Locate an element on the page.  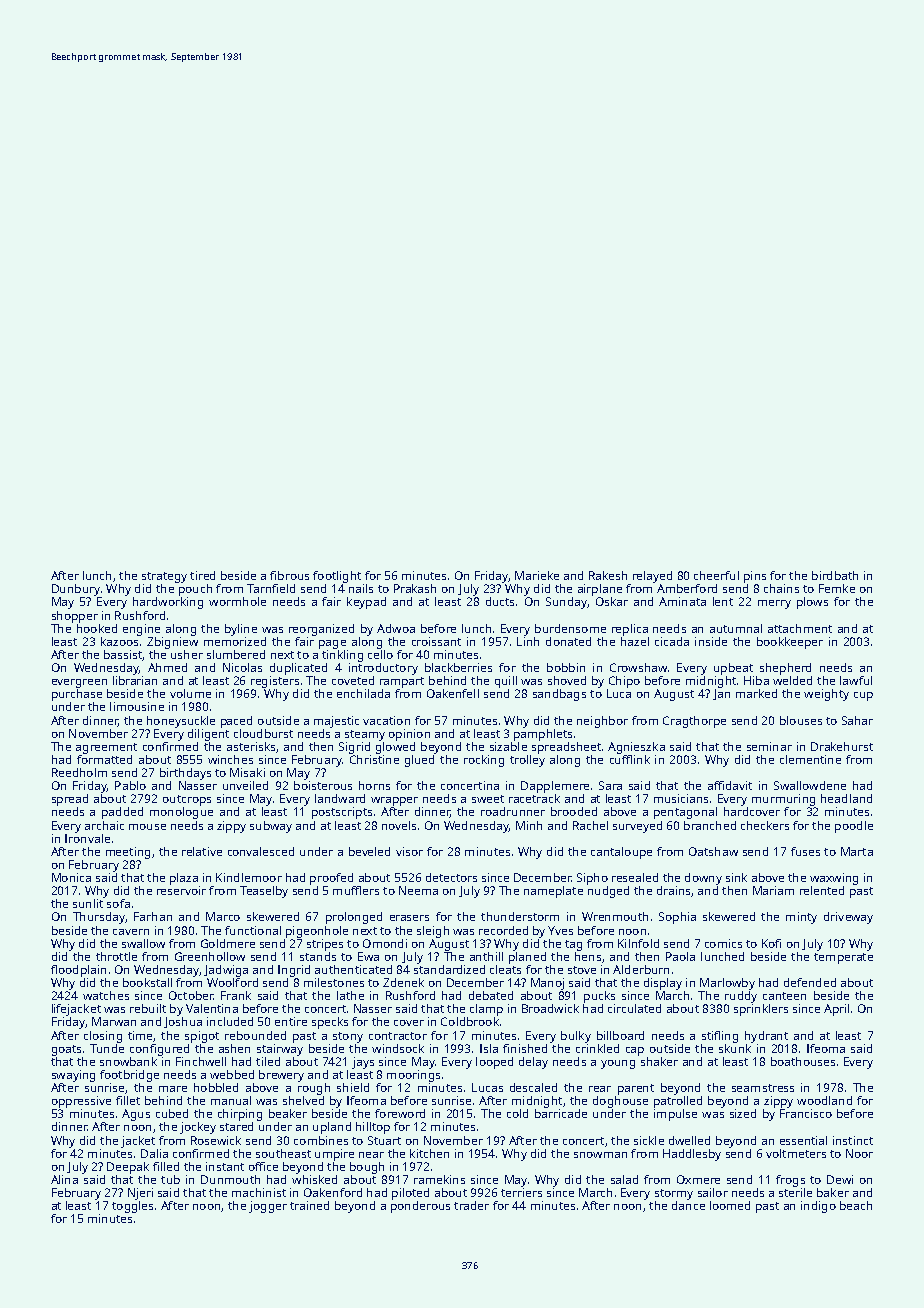
fuses is located at coordinates (805, 851).
